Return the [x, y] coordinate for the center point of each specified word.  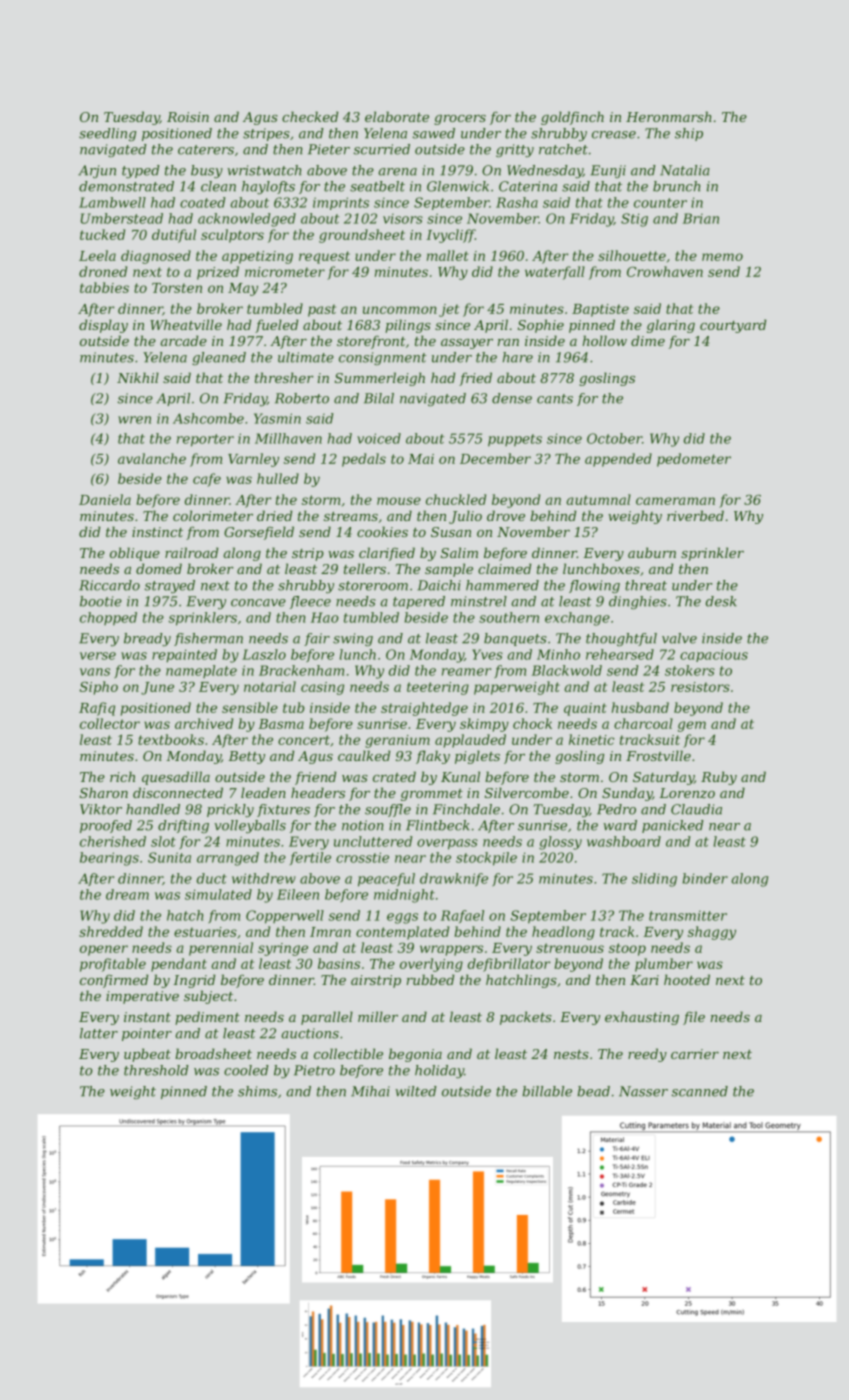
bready [147, 639]
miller [378, 1016]
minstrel [479, 601]
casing [322, 688]
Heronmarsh [669, 116]
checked [310, 116]
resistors [700, 687]
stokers [690, 670]
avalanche [152, 458]
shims [257, 1091]
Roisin [188, 117]
